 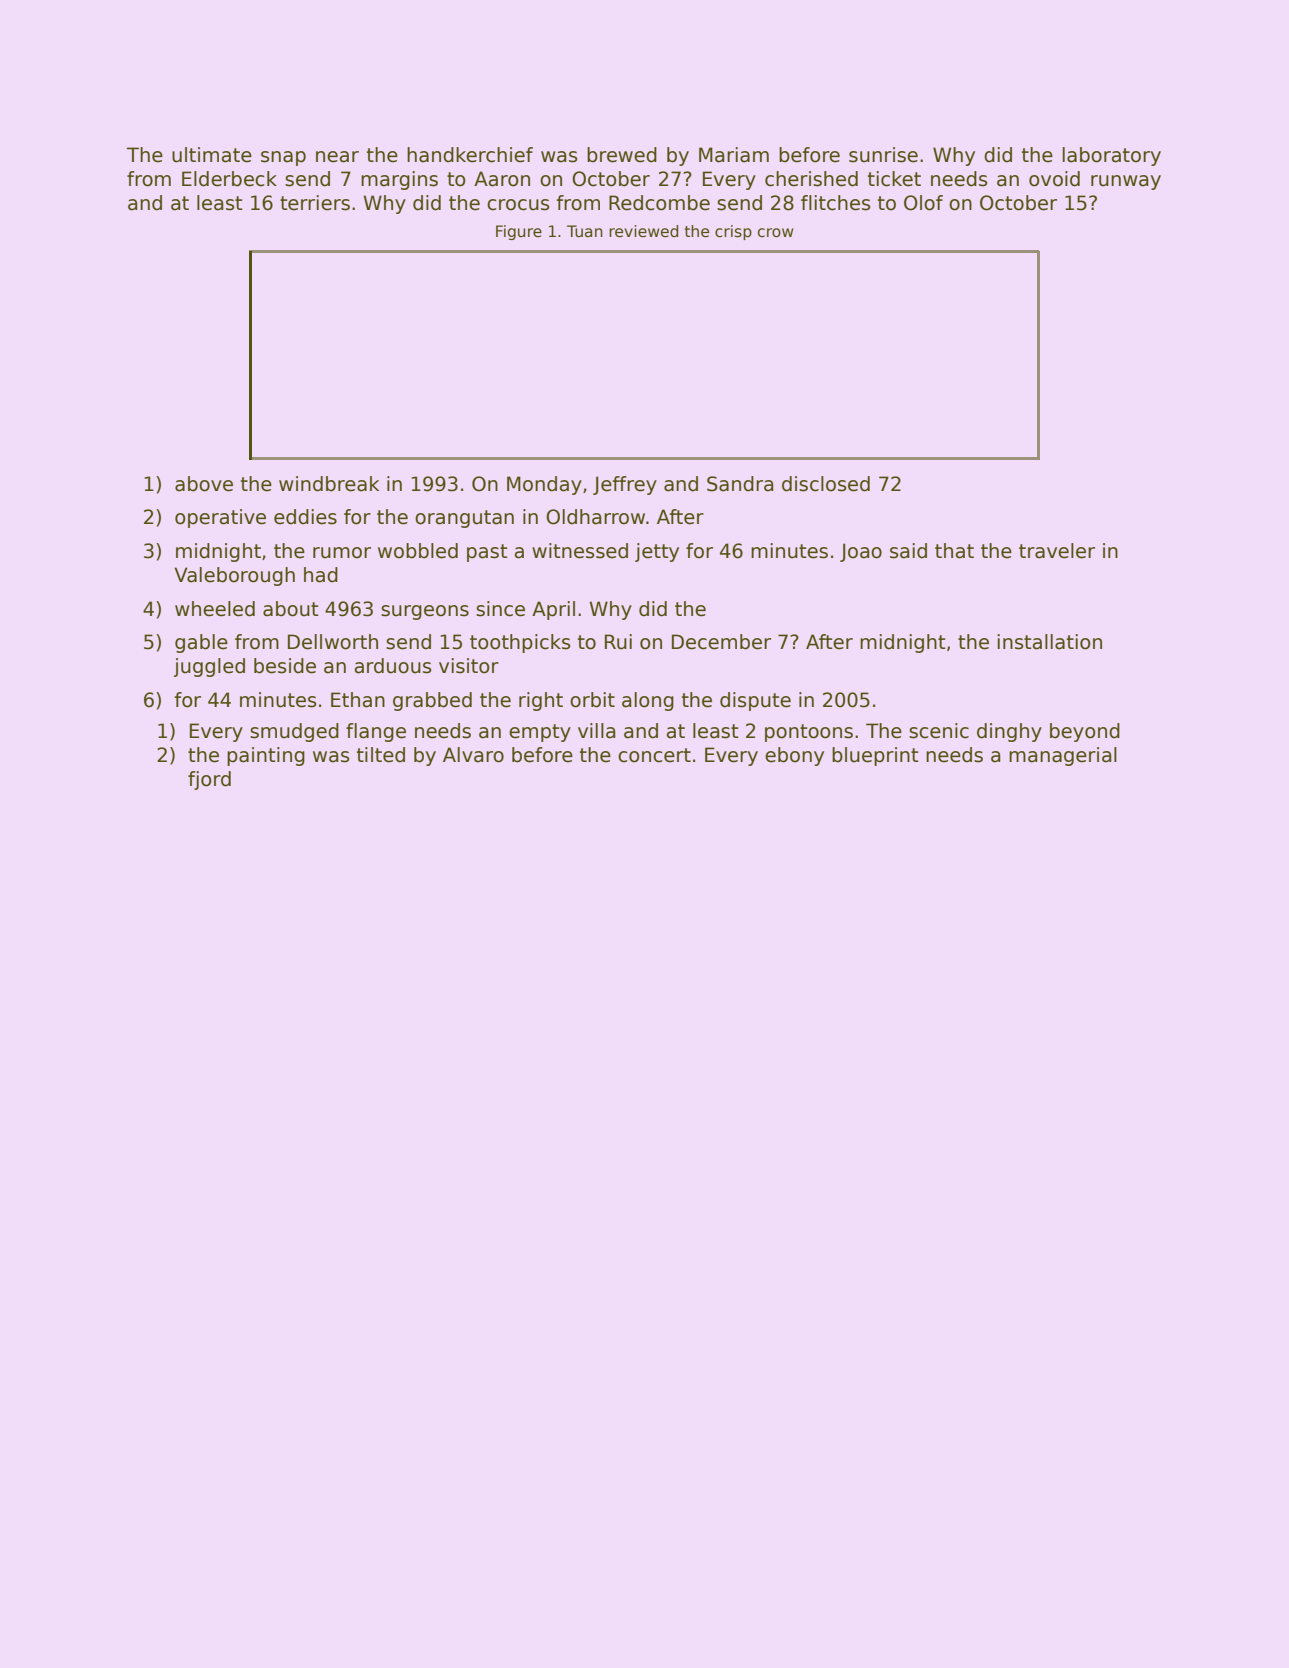 I want to click on terriers, so click(x=315, y=203).
